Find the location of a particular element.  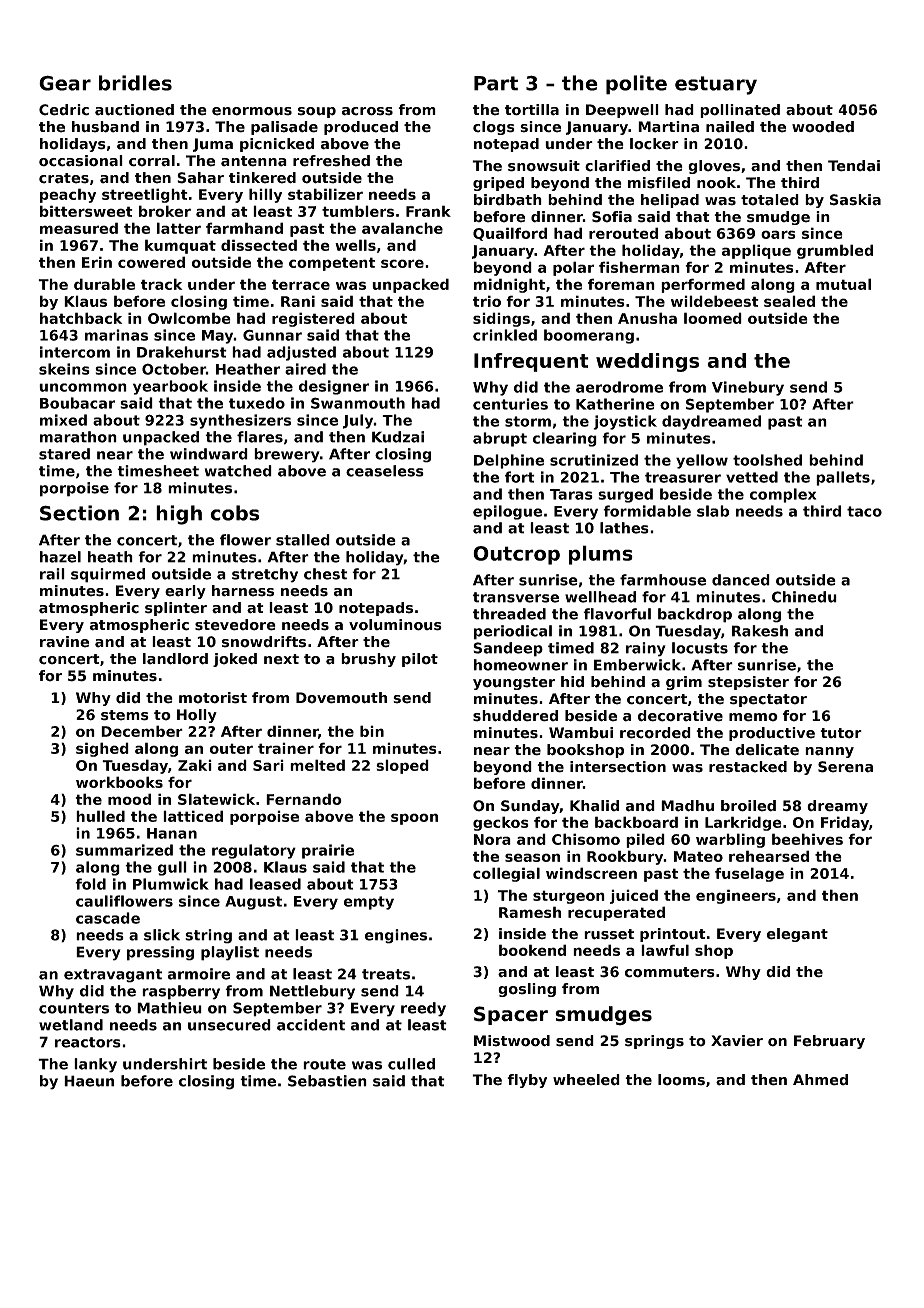

score is located at coordinates (402, 263).
